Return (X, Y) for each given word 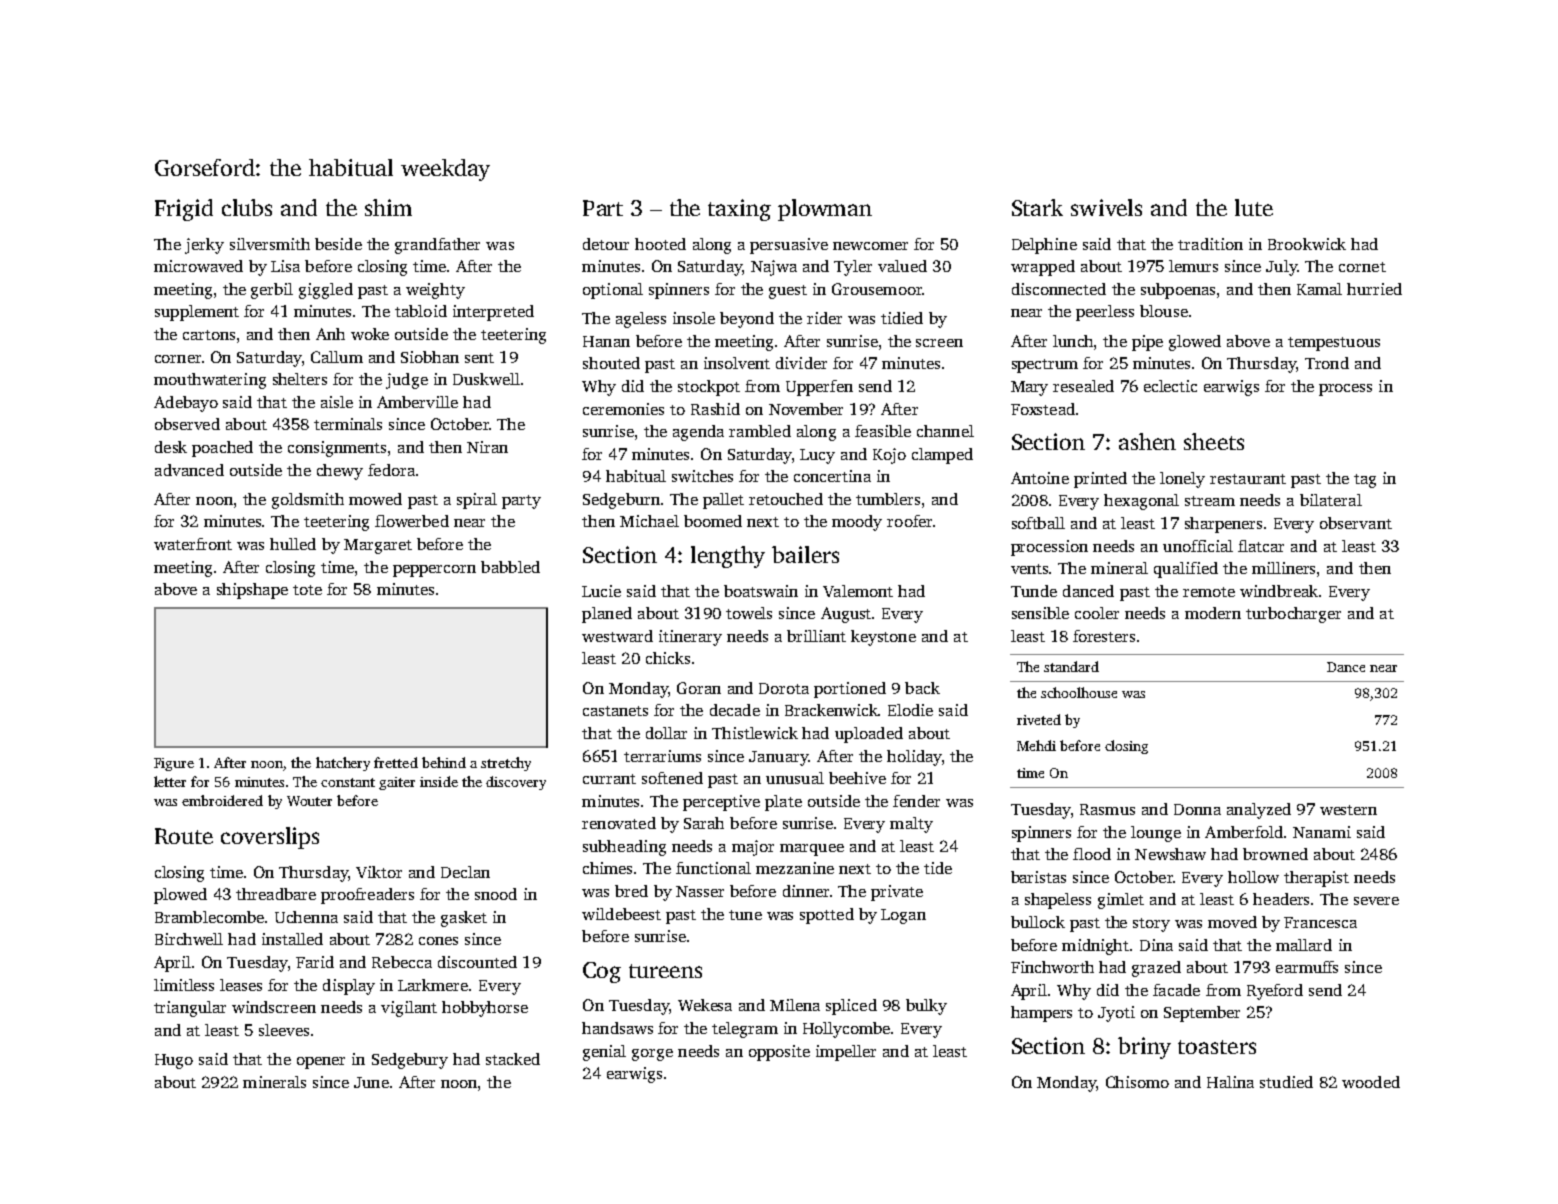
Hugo (174, 1061)
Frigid (184, 210)
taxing (739, 210)
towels (749, 613)
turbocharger (1293, 615)
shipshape (252, 591)
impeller (846, 1053)
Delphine (1044, 246)
